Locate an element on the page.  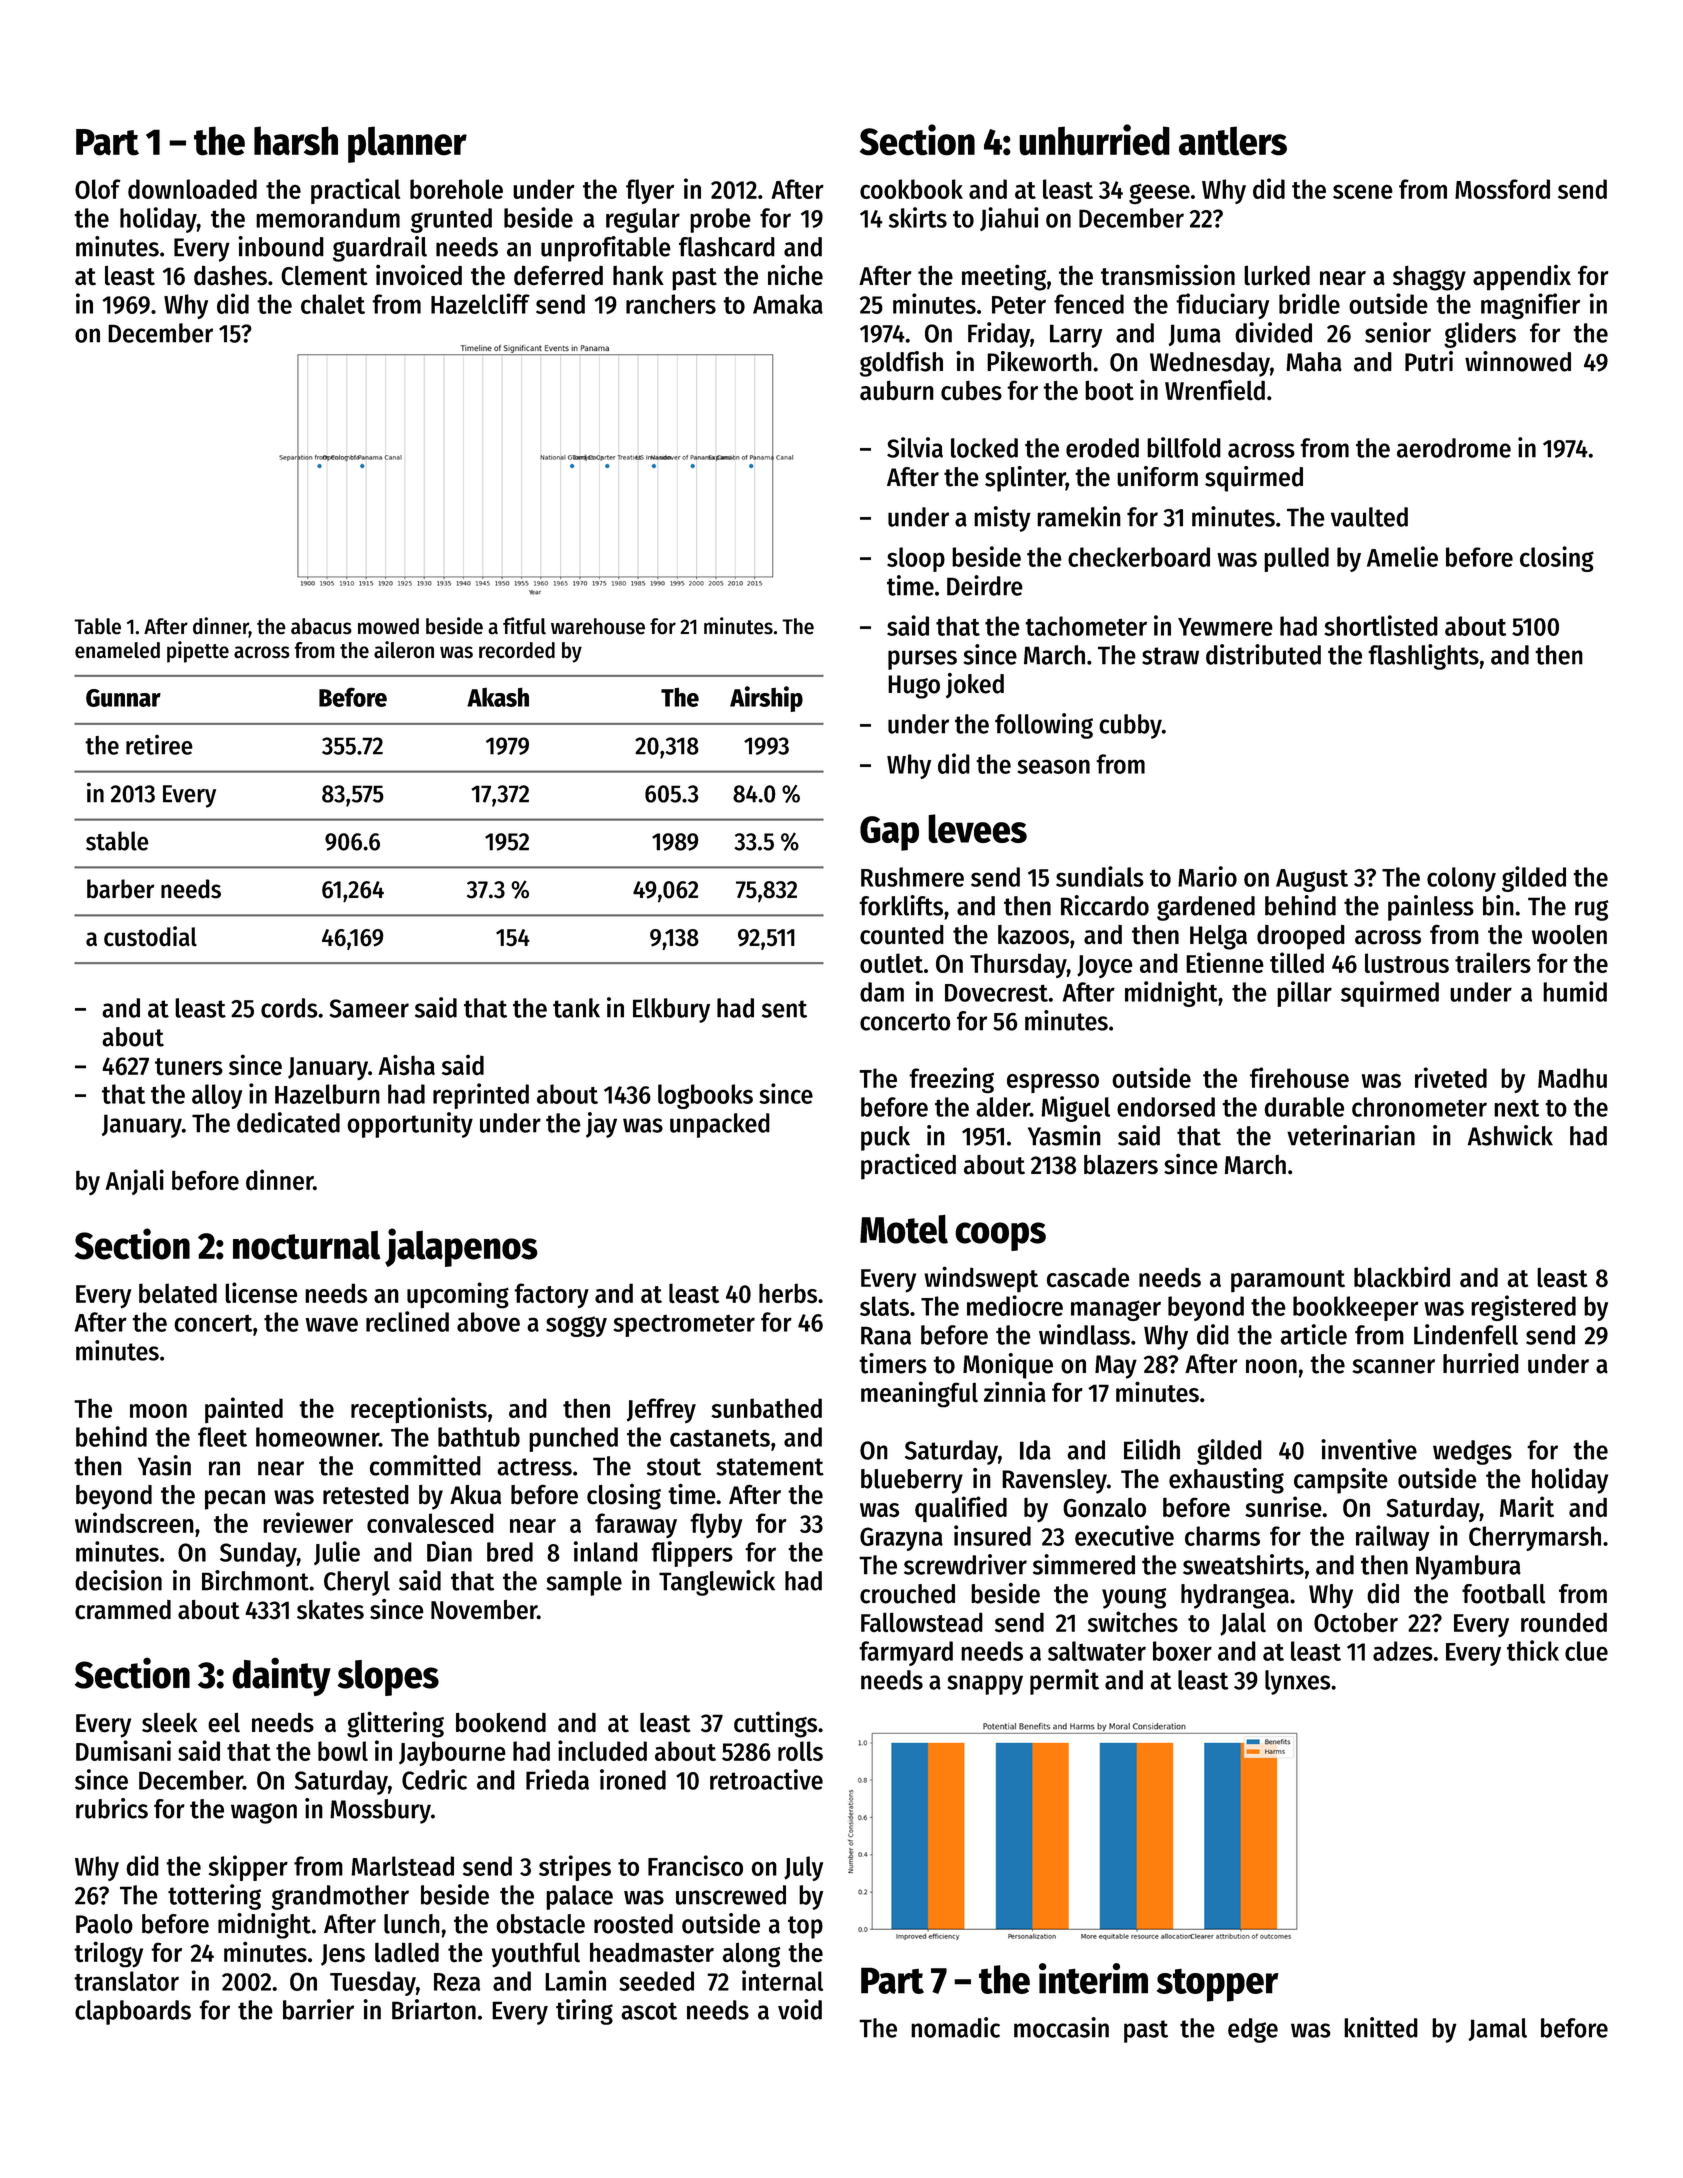
tank is located at coordinates (576, 1008).
